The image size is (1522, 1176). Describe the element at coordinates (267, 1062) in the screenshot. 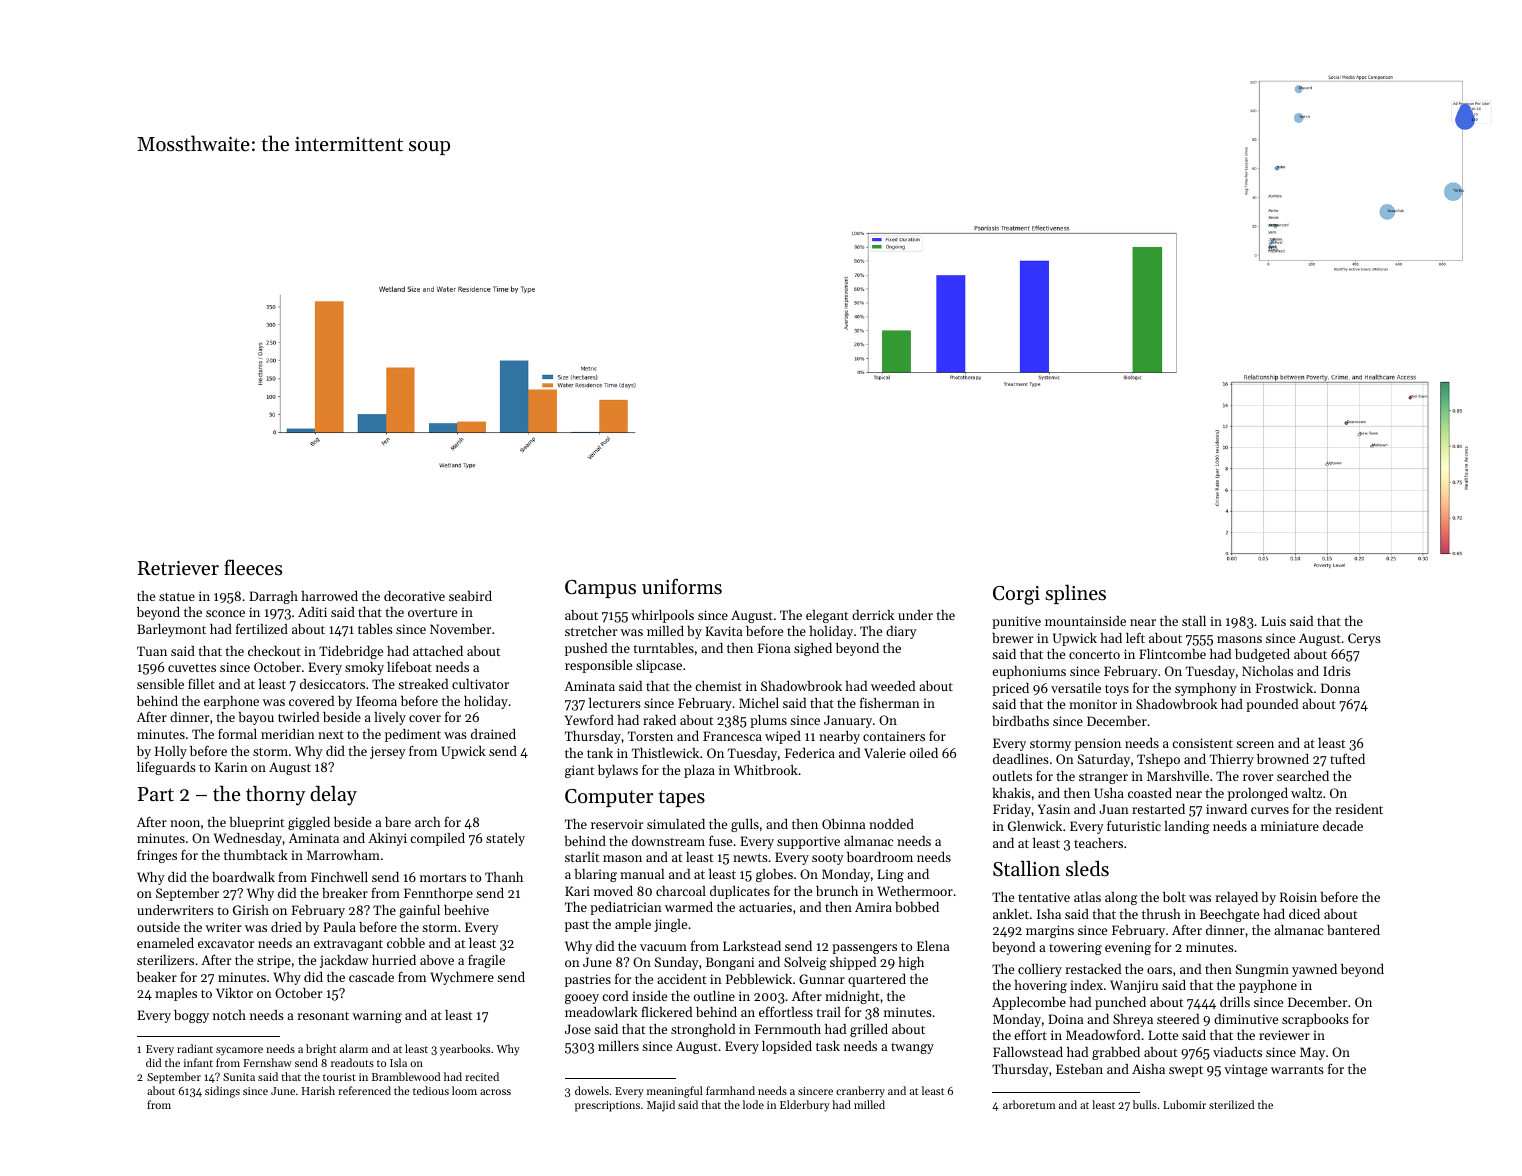

I see `Fernshaw` at that location.
